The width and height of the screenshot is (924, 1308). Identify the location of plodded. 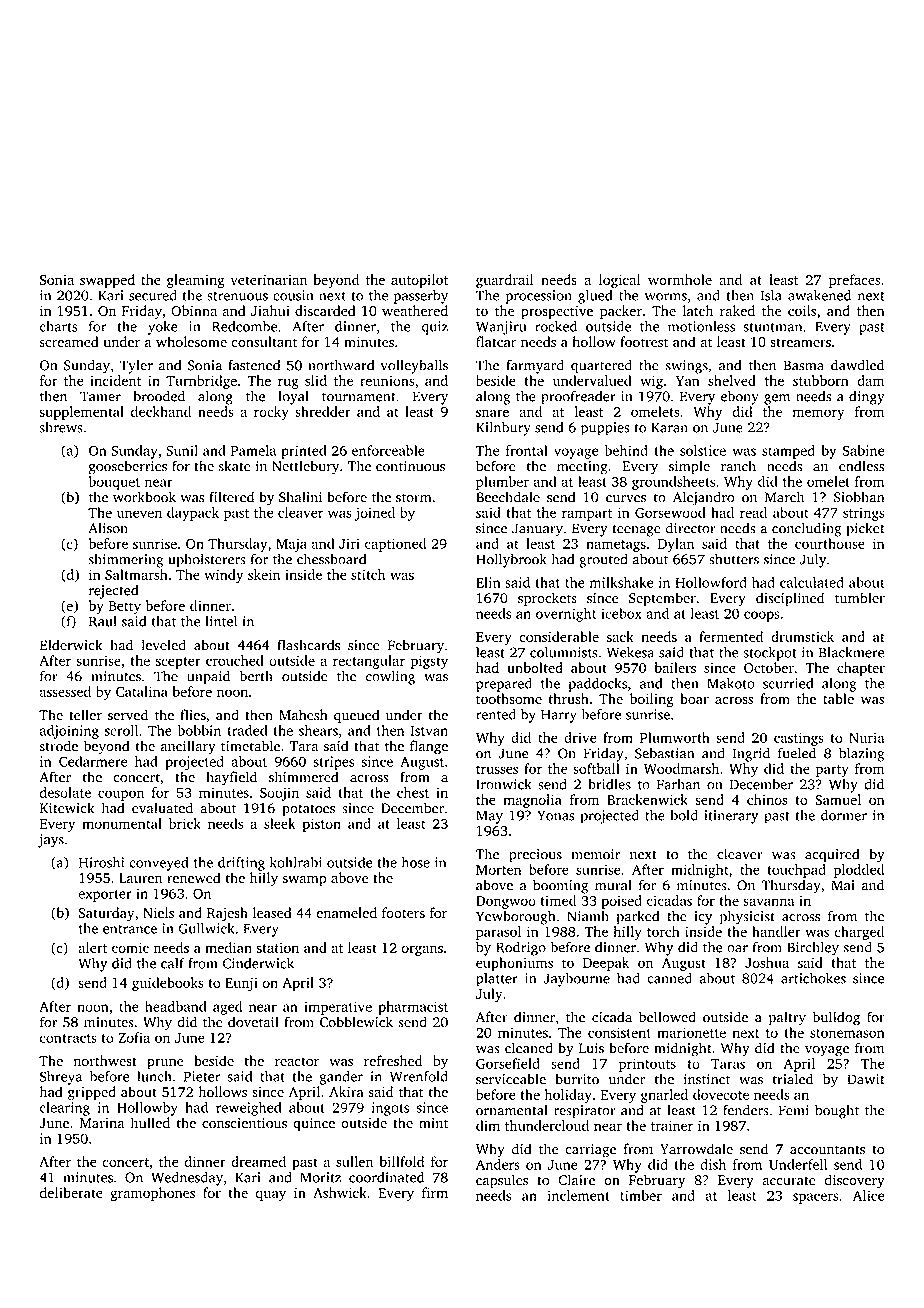
(859, 871).
